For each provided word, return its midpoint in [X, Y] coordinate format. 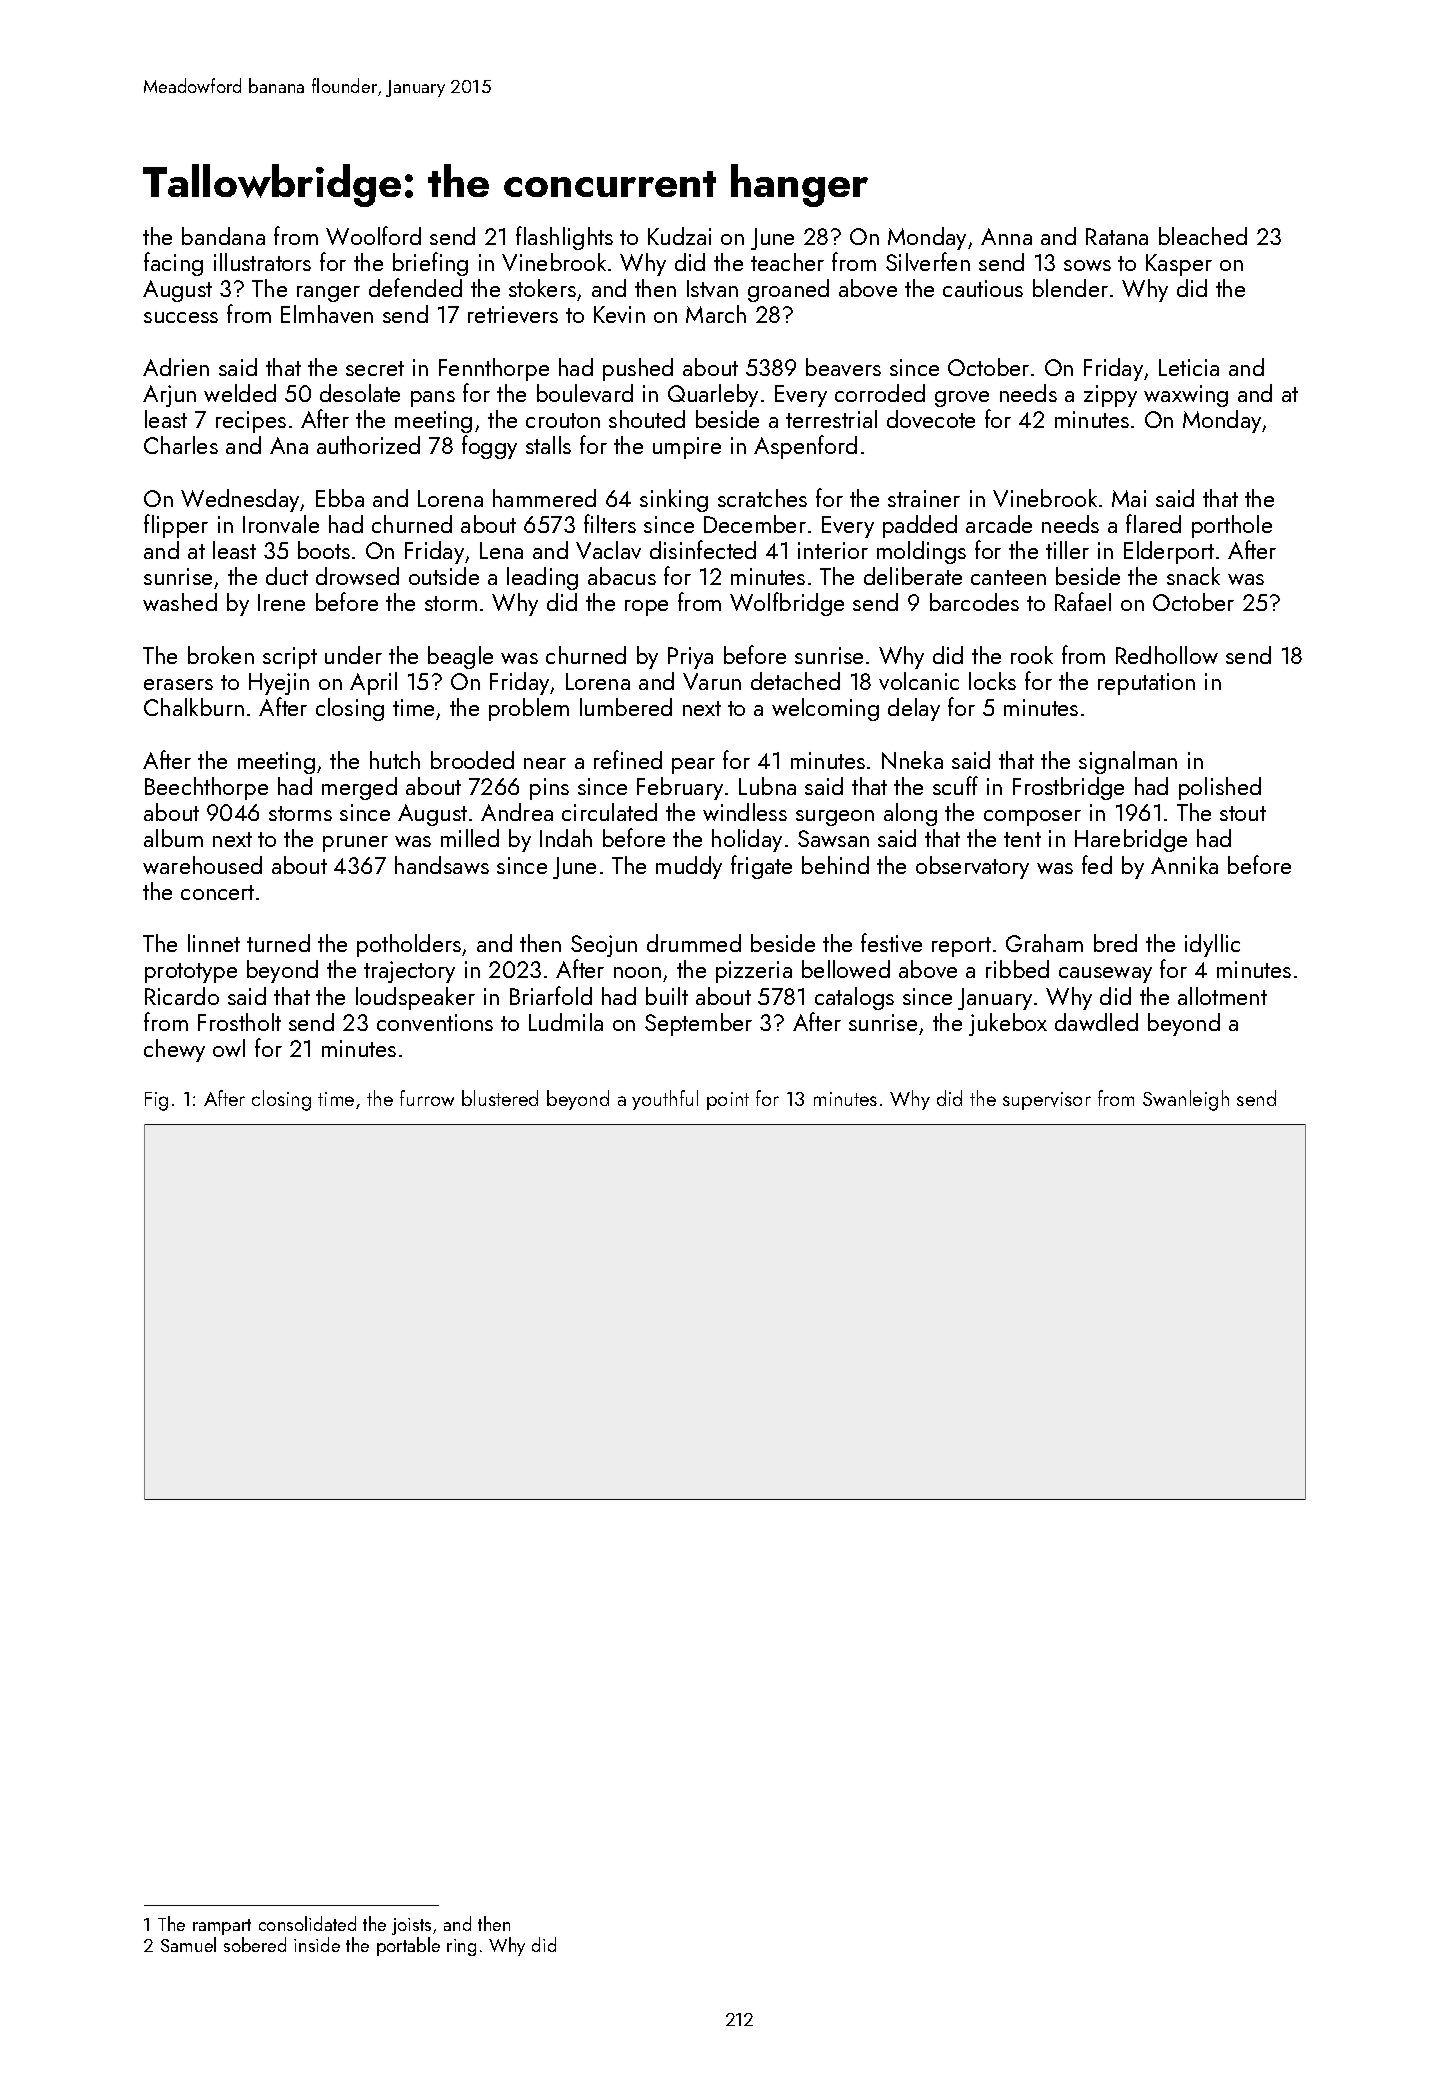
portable [408, 1946]
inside [317, 1944]
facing [173, 264]
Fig [156, 1101]
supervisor [1047, 1101]
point [728, 1101]
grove [962, 399]
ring [461, 1947]
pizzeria [754, 972]
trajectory [409, 972]
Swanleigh [1186, 1100]
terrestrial [831, 419]
